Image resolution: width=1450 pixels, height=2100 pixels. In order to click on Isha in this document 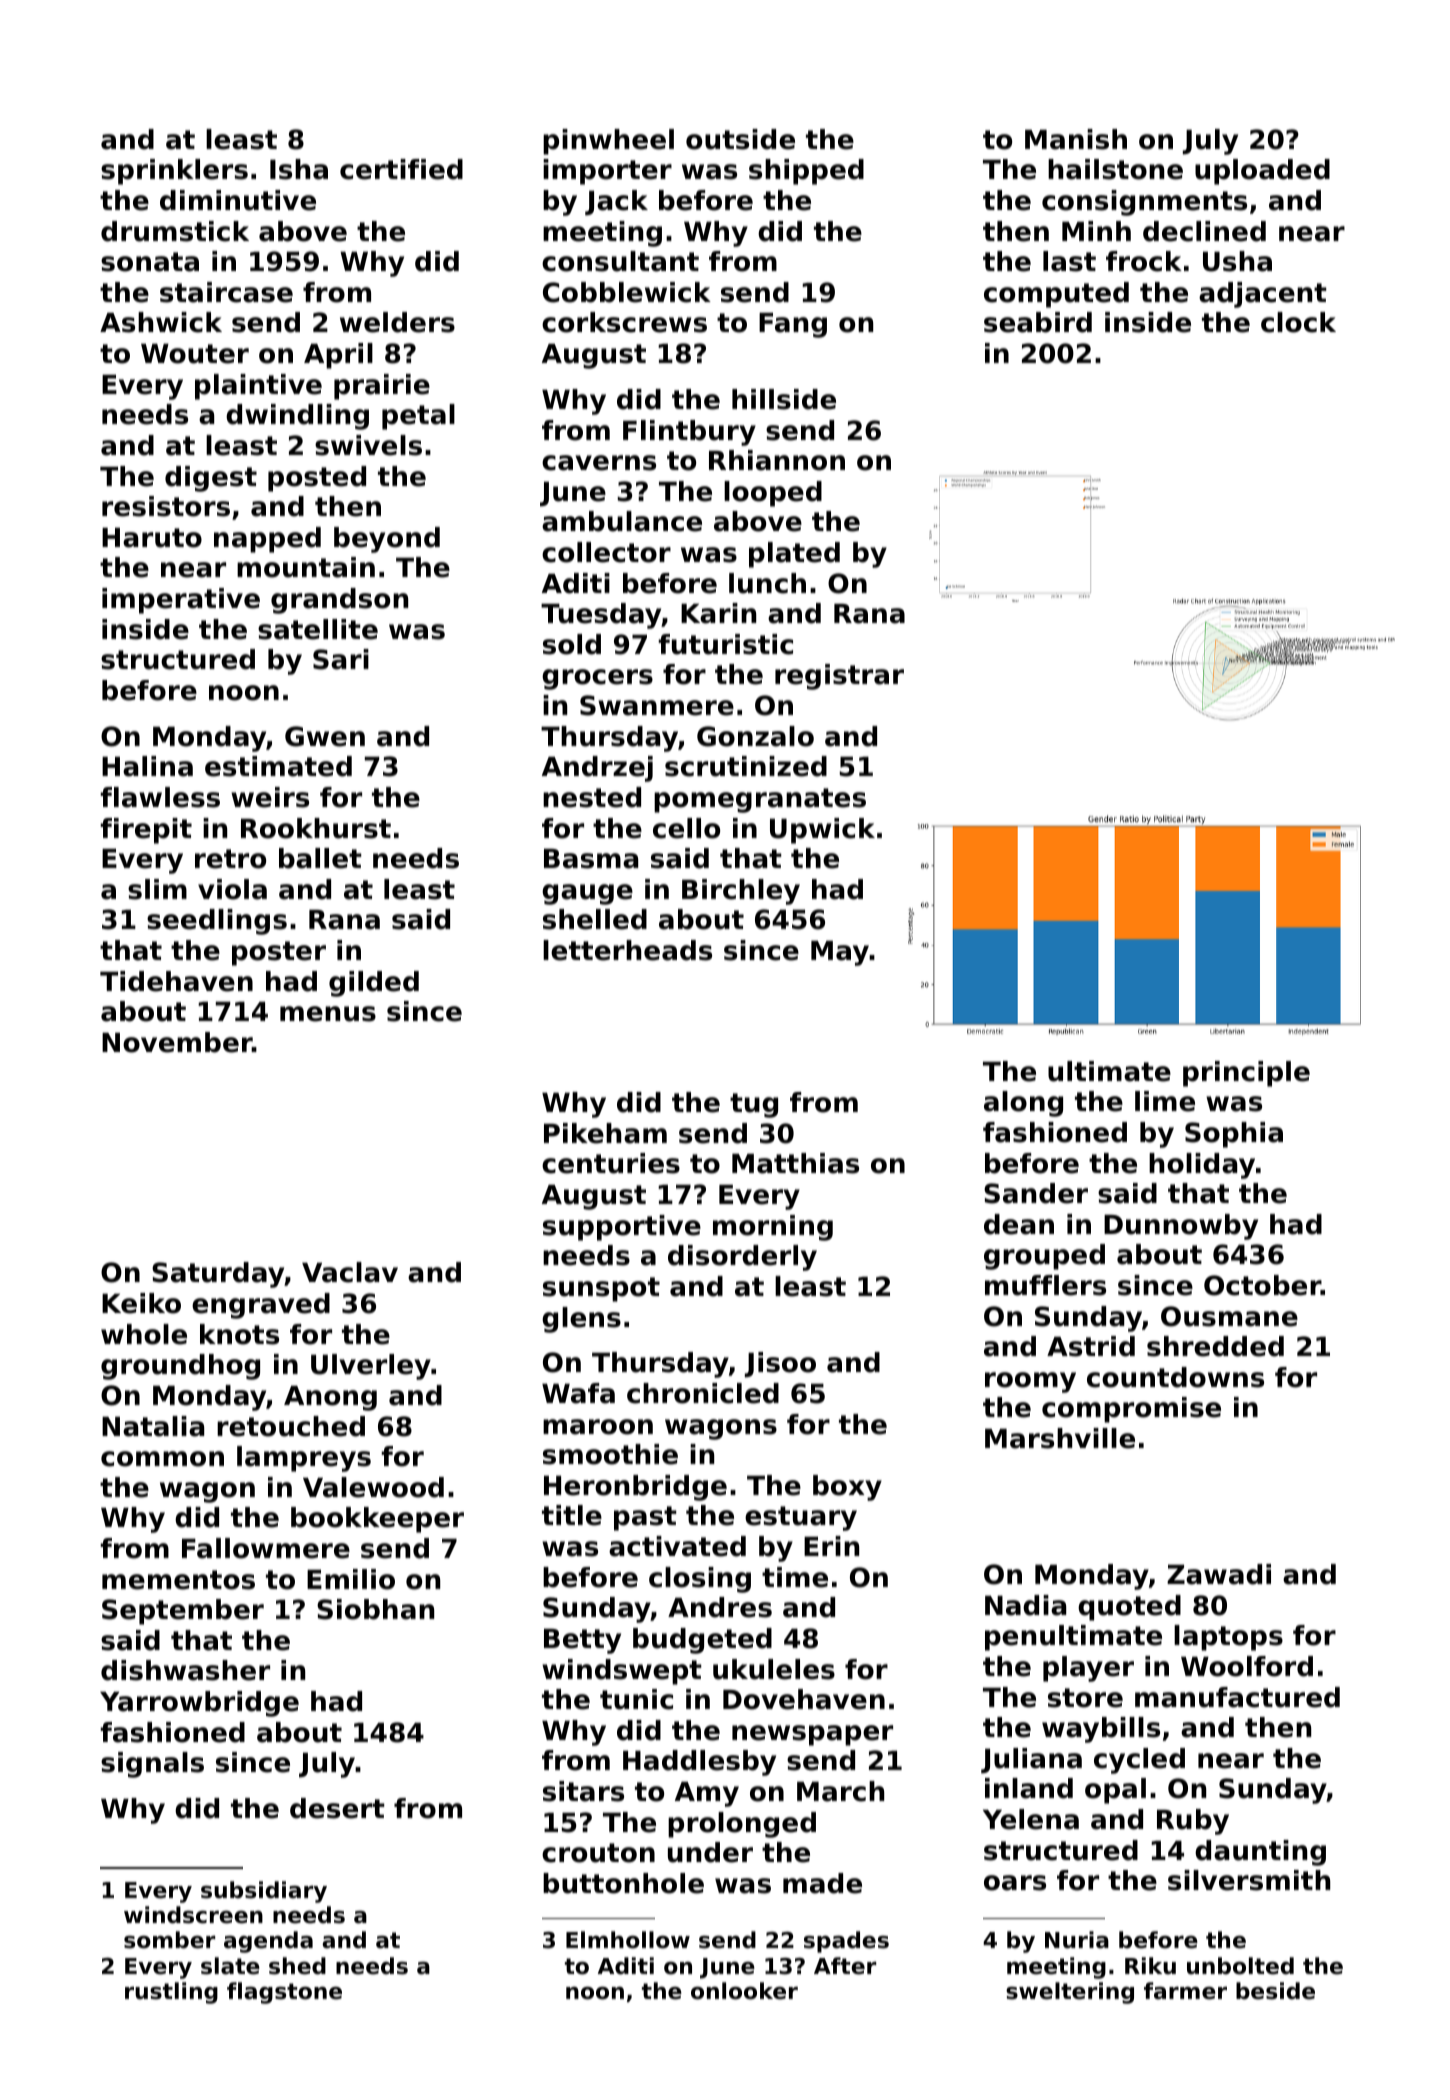, I will do `click(299, 169)`.
